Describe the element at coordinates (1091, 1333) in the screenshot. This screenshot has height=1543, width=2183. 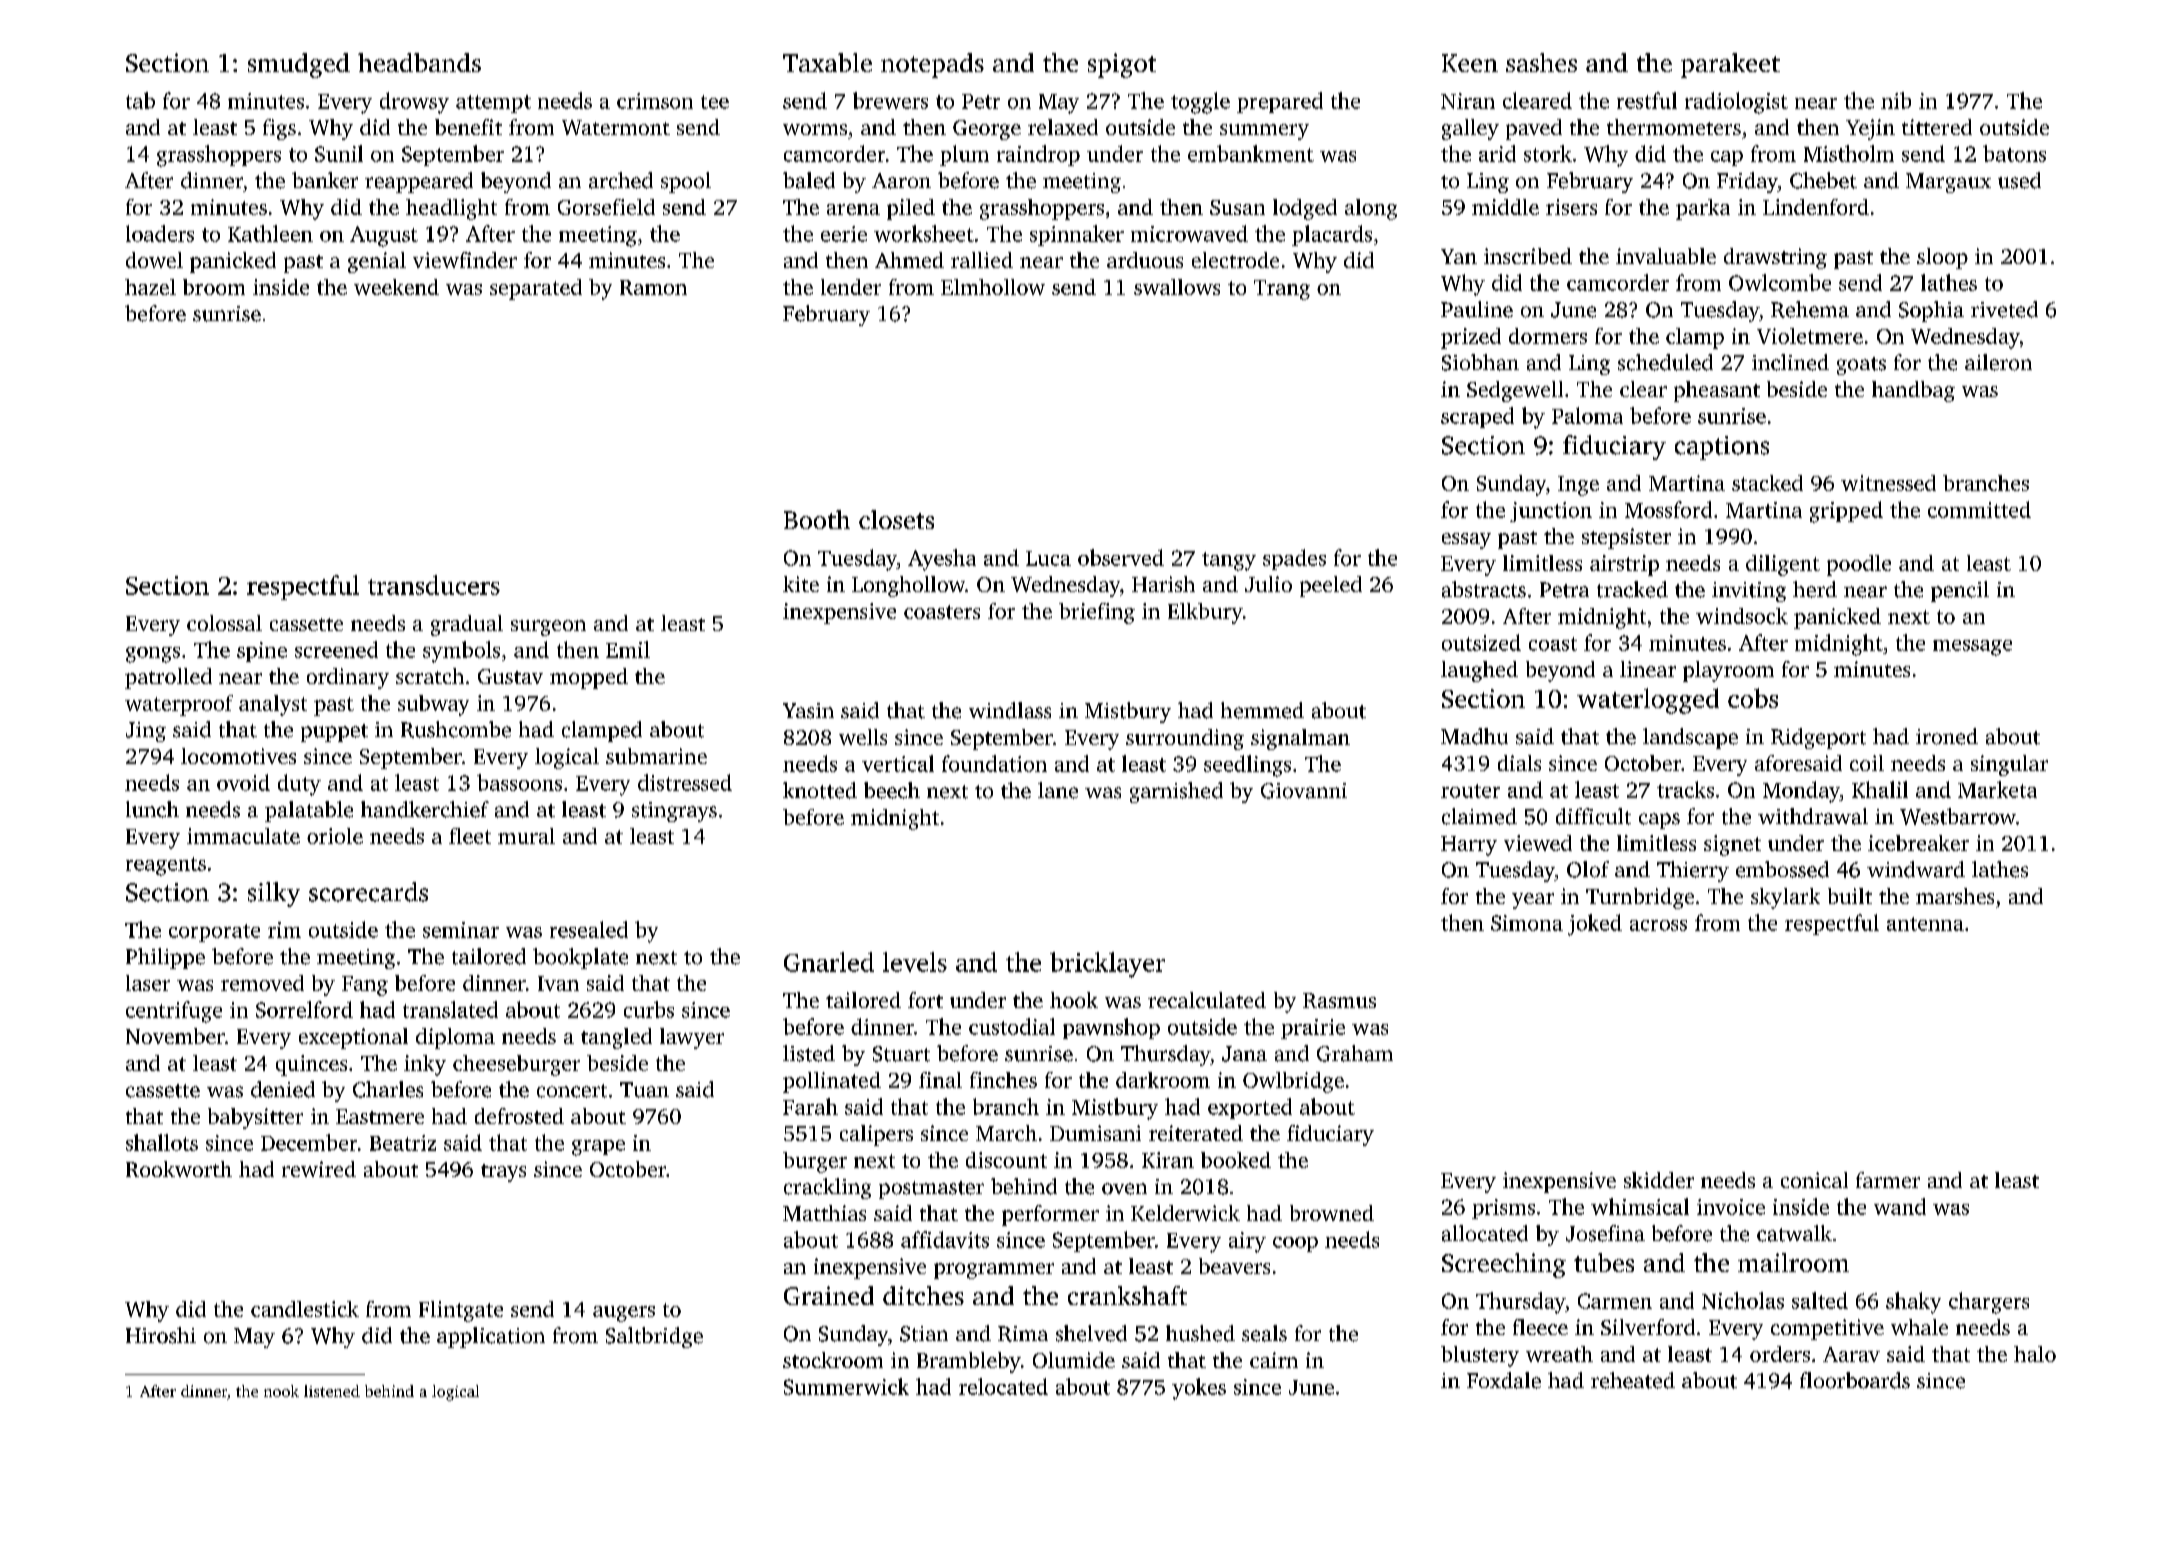
I see `shelved` at that location.
